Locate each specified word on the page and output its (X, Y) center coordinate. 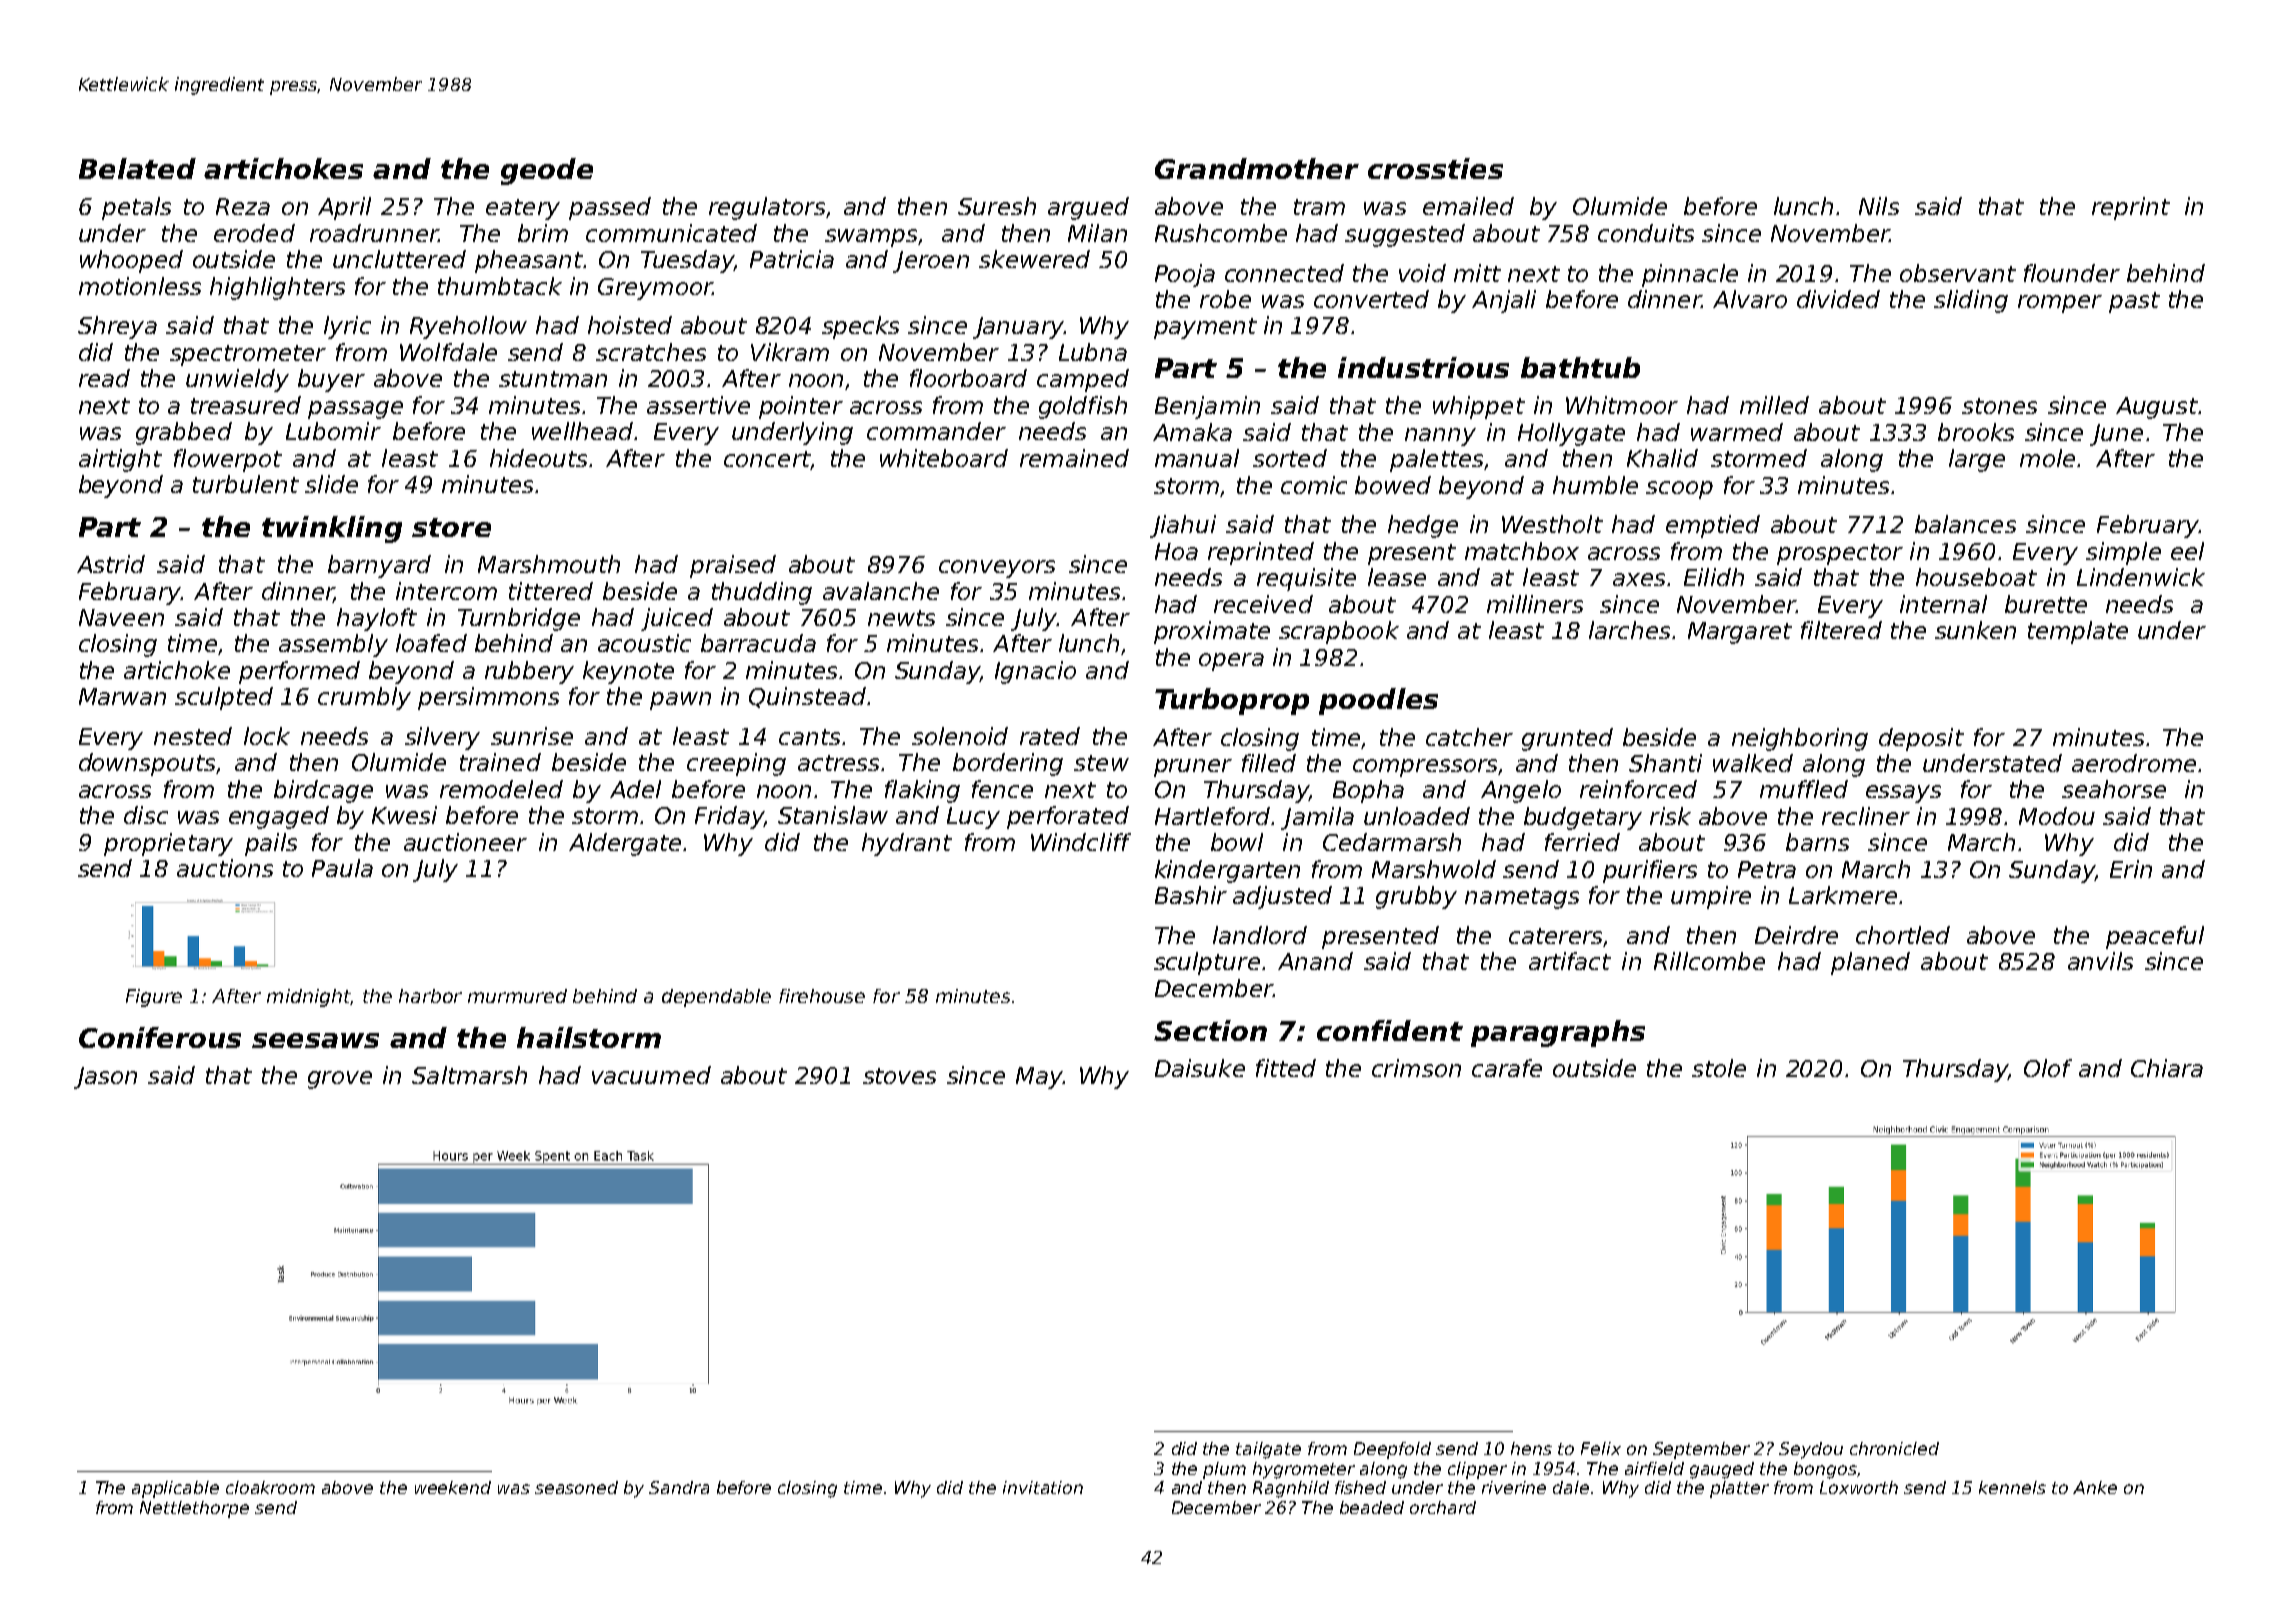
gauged (1722, 1470)
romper (2060, 304)
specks (860, 327)
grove (340, 1080)
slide (331, 484)
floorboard (968, 378)
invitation (1043, 1487)
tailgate (1268, 1450)
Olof (2048, 1068)
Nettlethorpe (194, 1509)
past (2134, 302)
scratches (651, 352)
